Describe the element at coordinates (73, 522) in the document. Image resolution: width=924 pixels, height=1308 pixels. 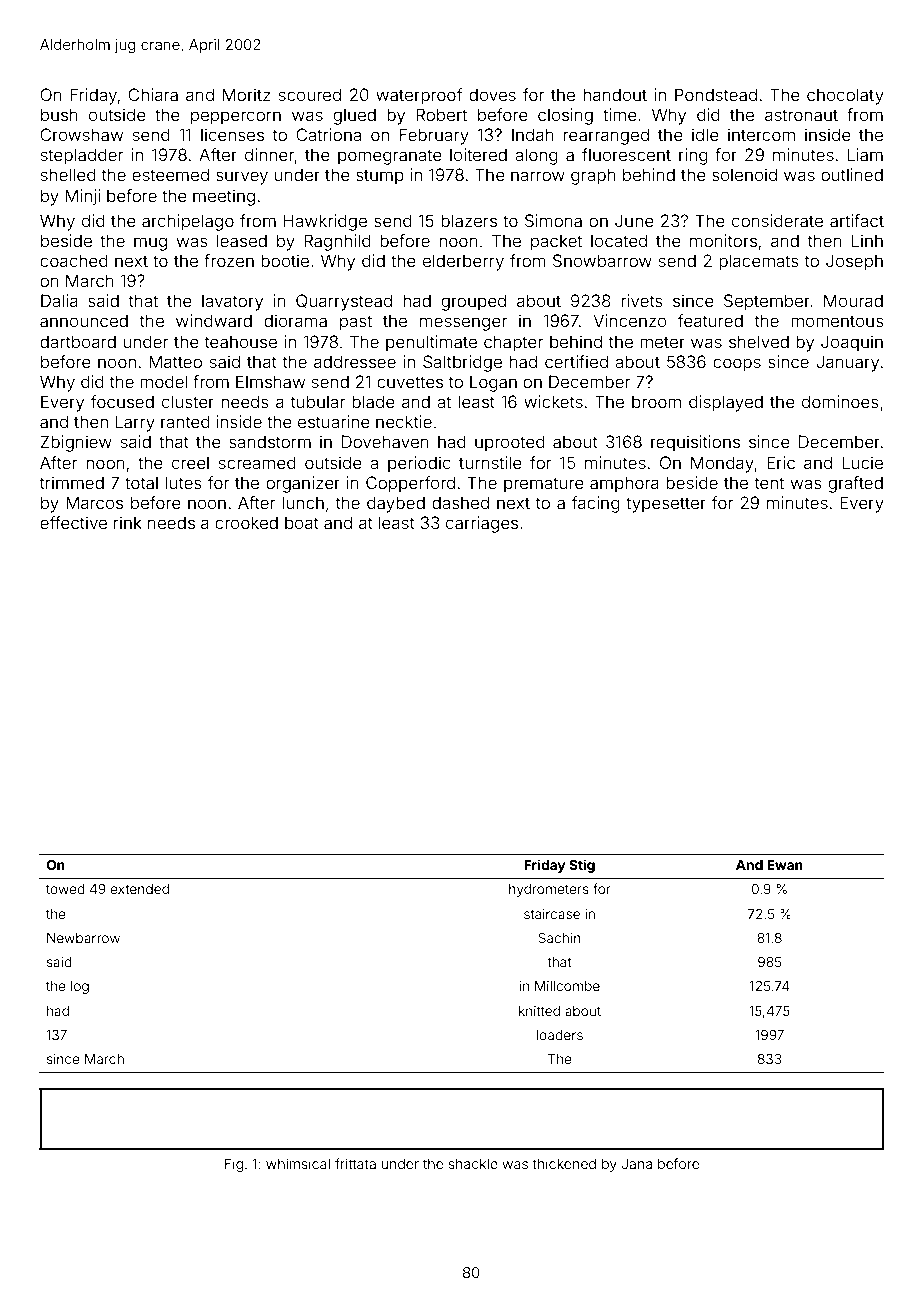
I see `effective` at that location.
